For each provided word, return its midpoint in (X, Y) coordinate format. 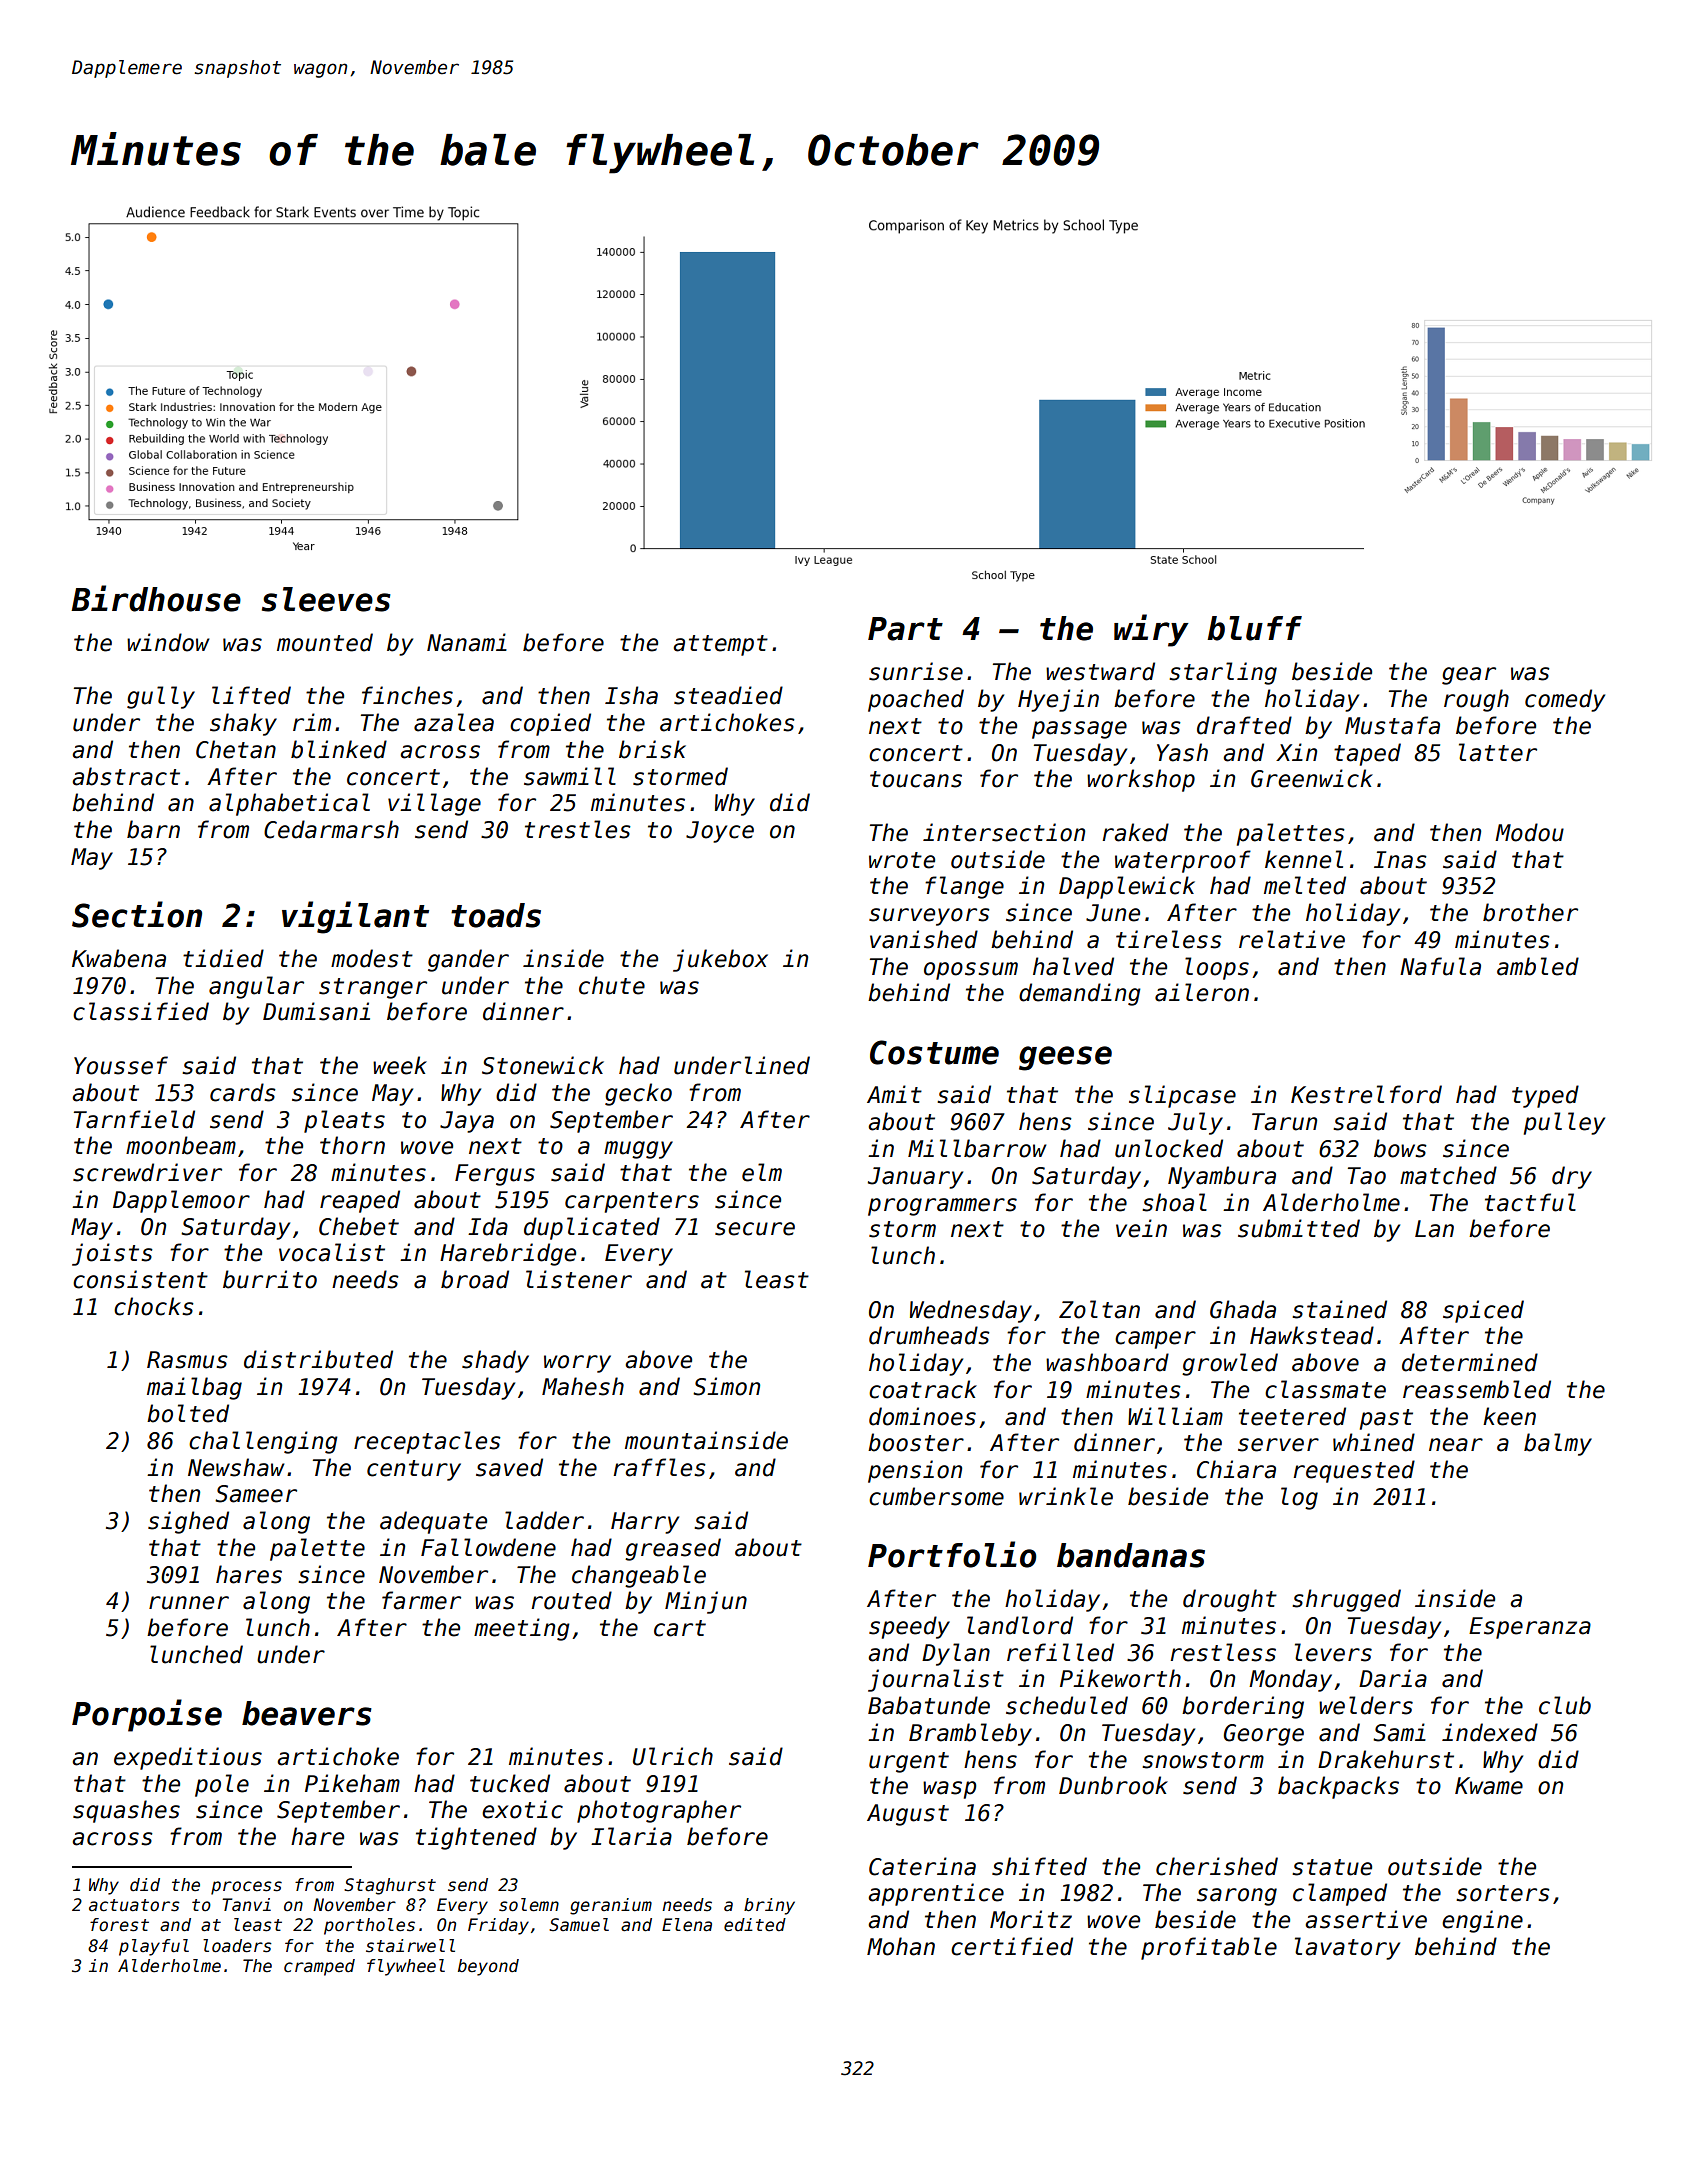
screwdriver (147, 1172)
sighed (188, 1522)
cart (680, 1628)
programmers (942, 1207)
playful (154, 1947)
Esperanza (1530, 1628)
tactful (1530, 1202)
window (168, 642)
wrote (902, 860)
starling (1223, 673)
